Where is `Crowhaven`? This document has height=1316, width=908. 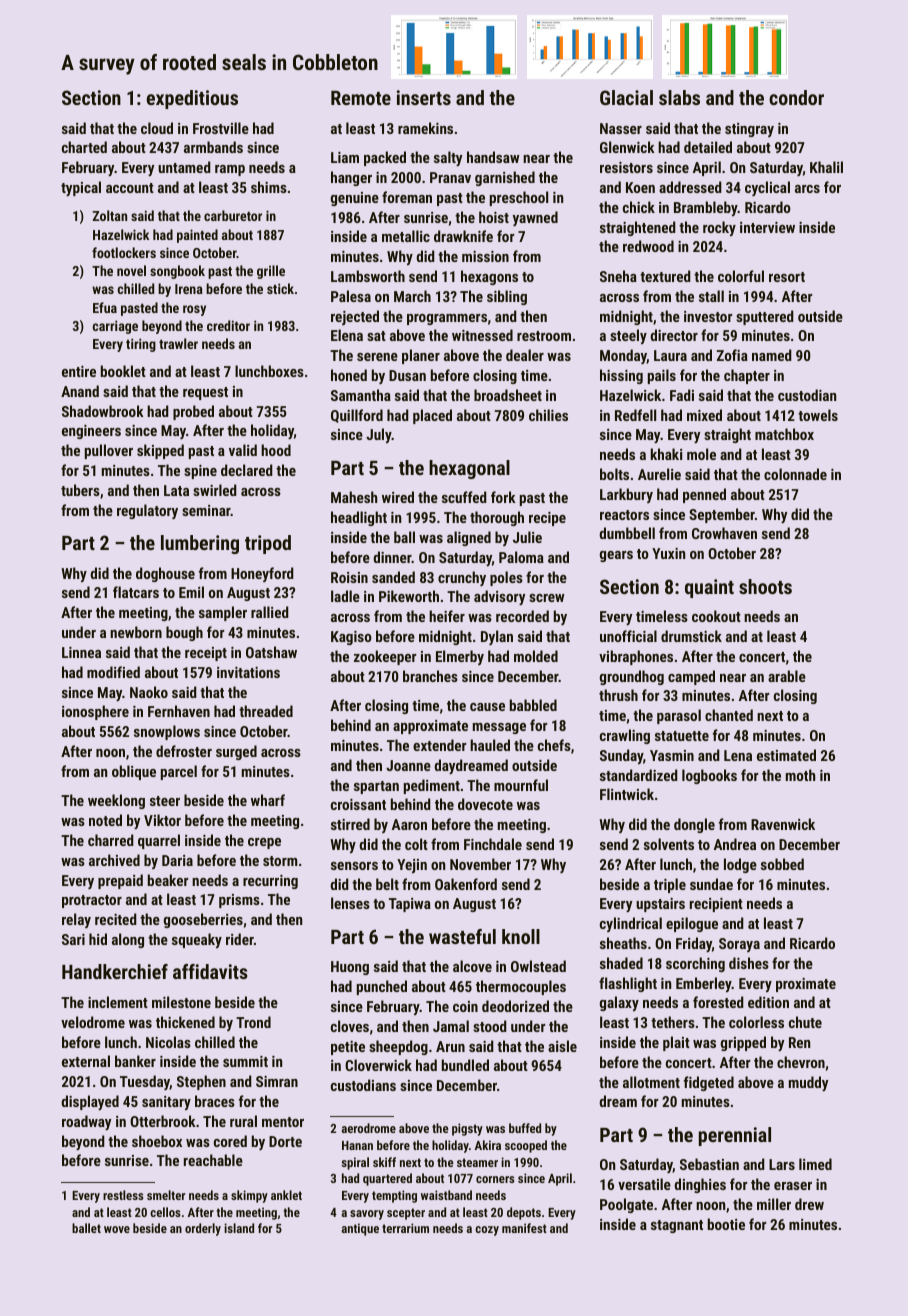 Crowhaven is located at coordinates (724, 533).
